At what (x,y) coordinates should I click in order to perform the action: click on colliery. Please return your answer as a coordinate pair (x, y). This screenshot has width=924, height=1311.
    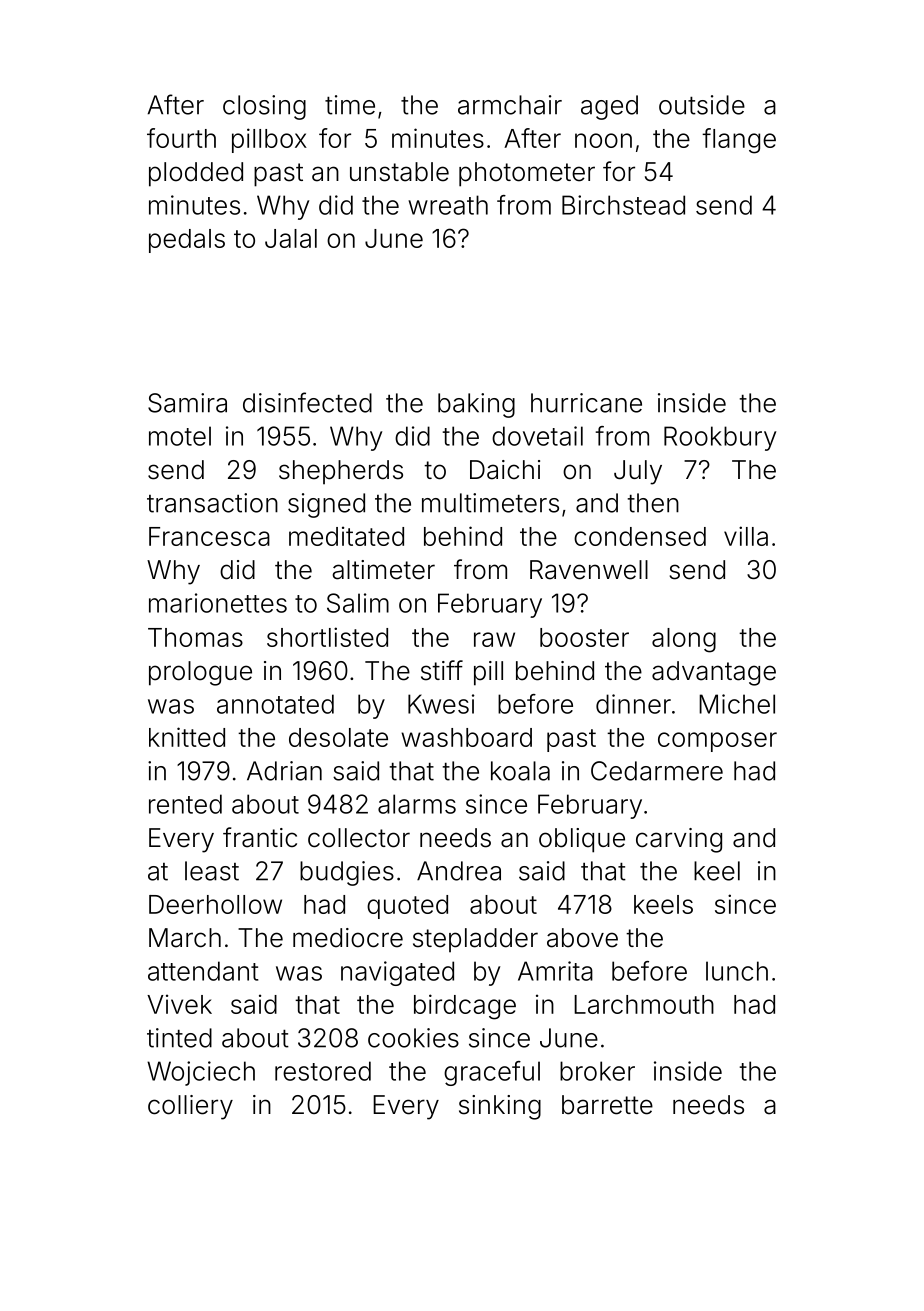
    Looking at the image, I should click on (190, 1107).
